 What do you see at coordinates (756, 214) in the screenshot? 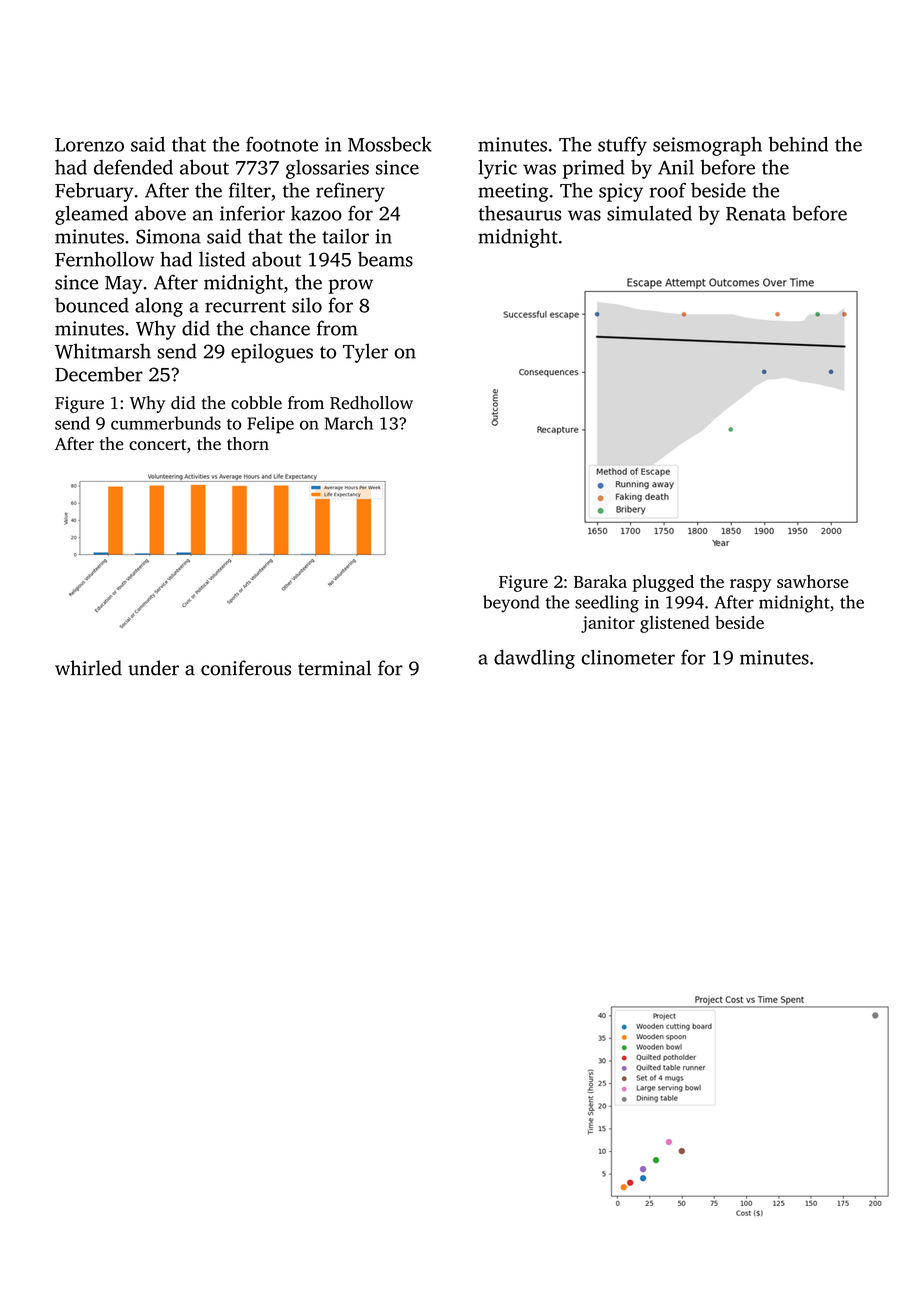
I see `Renata` at bounding box center [756, 214].
